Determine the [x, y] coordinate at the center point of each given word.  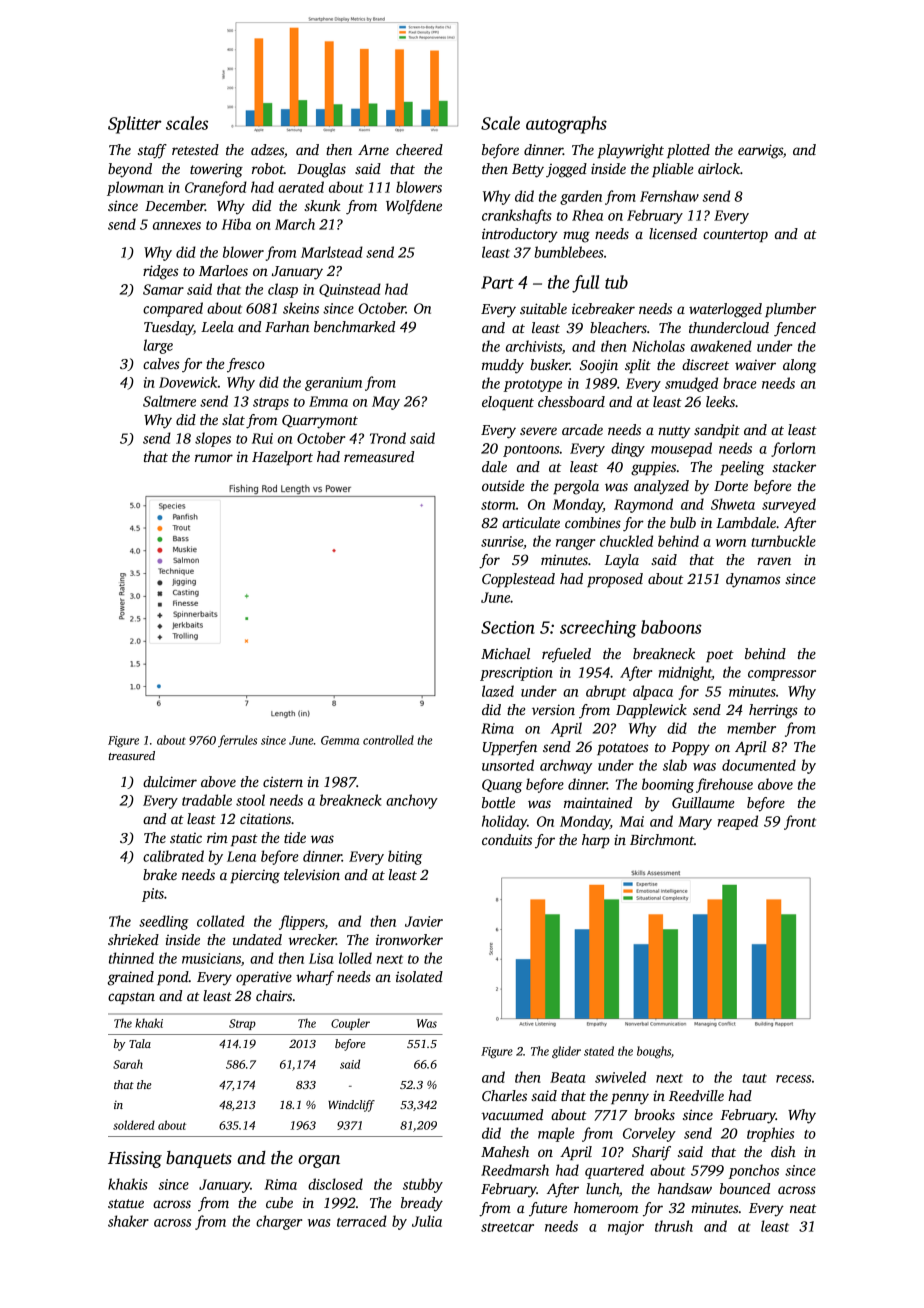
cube [279, 1202]
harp [596, 841]
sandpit [717, 431]
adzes [267, 149]
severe [538, 431]
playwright [630, 151]
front [800, 822]
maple [556, 1134]
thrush [674, 1226]
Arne [373, 150]
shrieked [133, 939]
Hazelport [282, 458]
